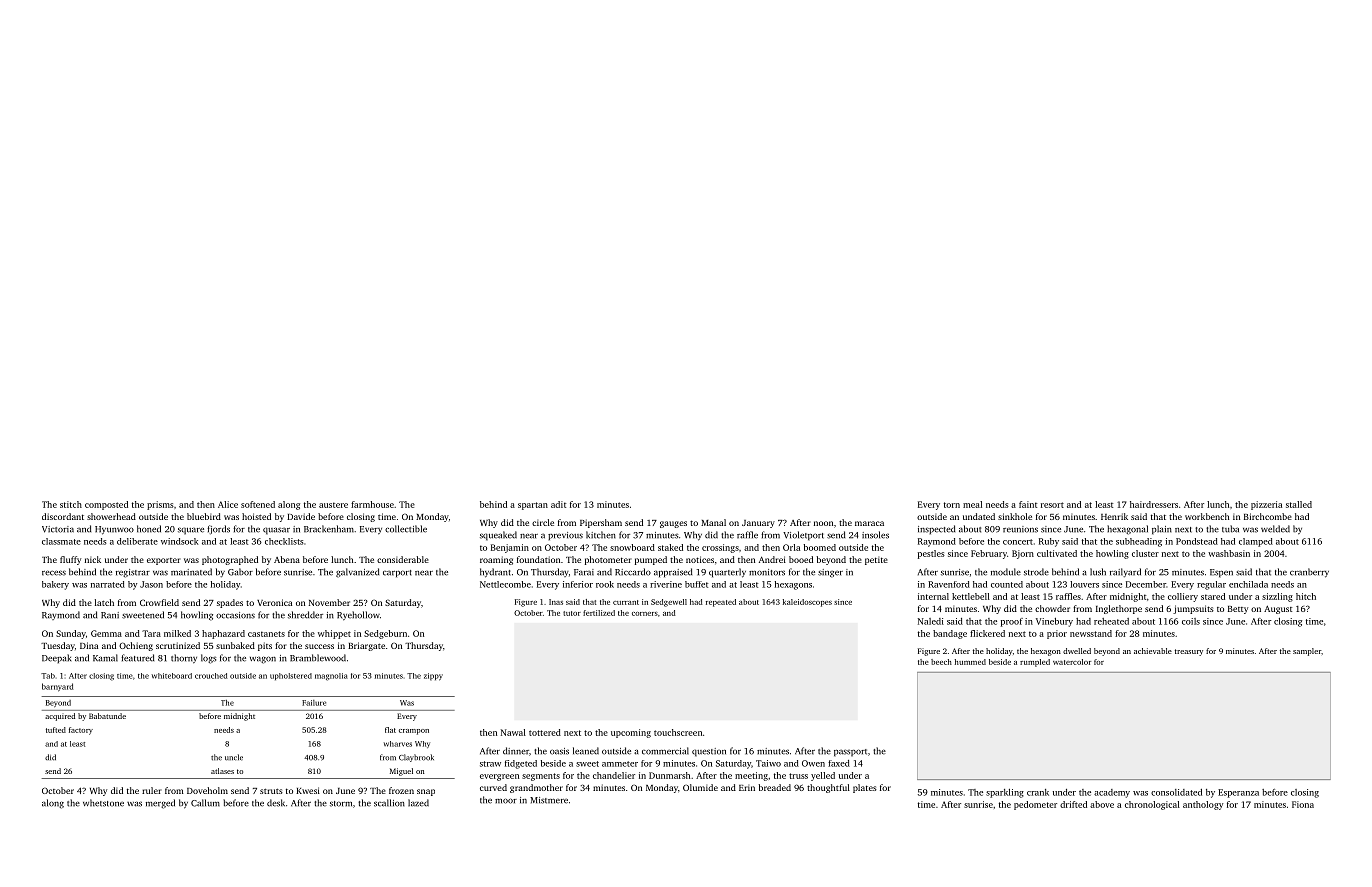 This screenshot has width=1372, height=887. Describe the element at coordinates (341, 804) in the screenshot. I see `storm` at that location.
